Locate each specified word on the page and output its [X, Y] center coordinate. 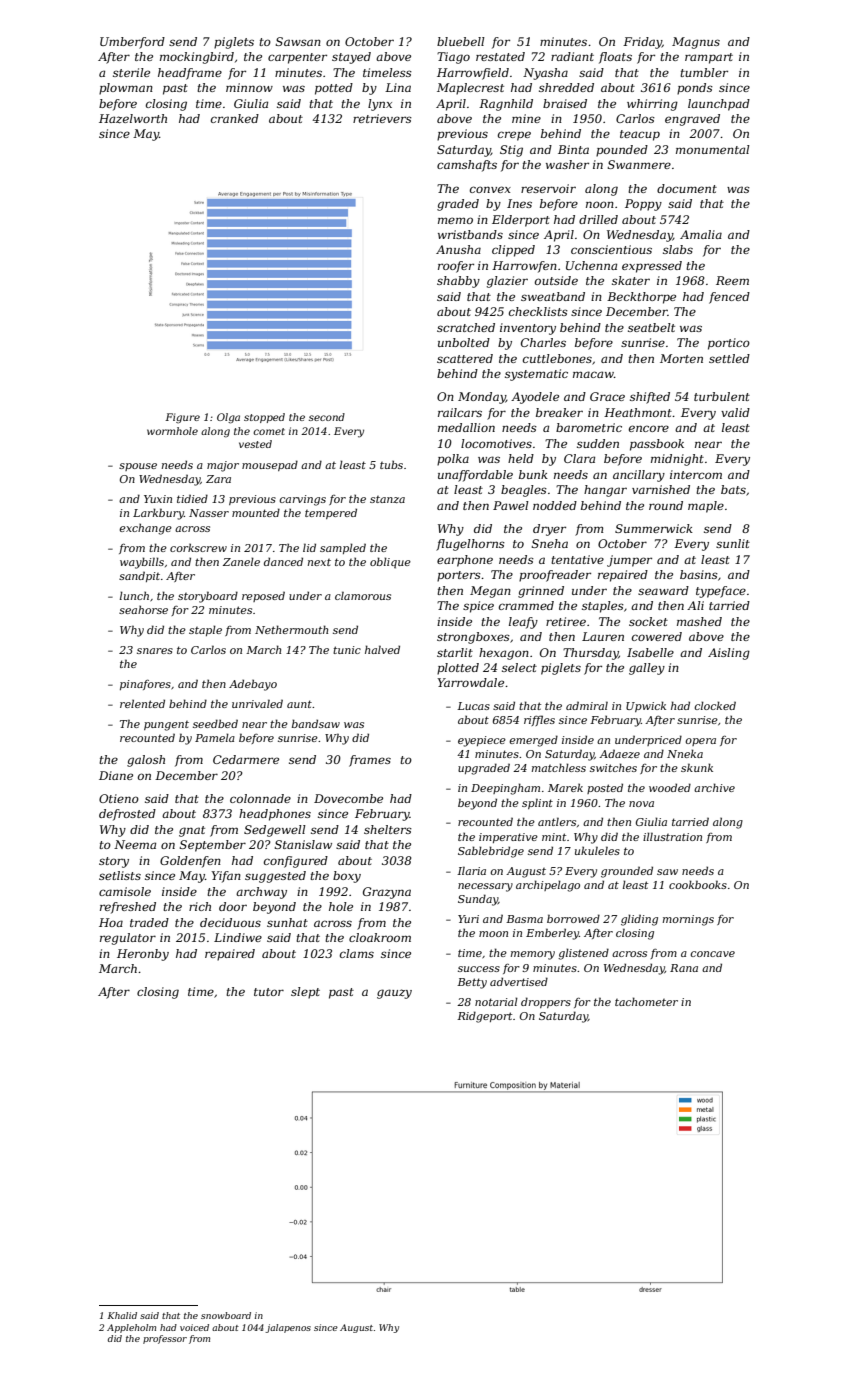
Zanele [241, 561]
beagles [524, 491]
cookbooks [698, 884]
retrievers [382, 118]
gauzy [394, 994]
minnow [249, 87]
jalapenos [288, 1328]
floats [615, 58]
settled [729, 358]
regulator [128, 939]
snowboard [226, 1315]
